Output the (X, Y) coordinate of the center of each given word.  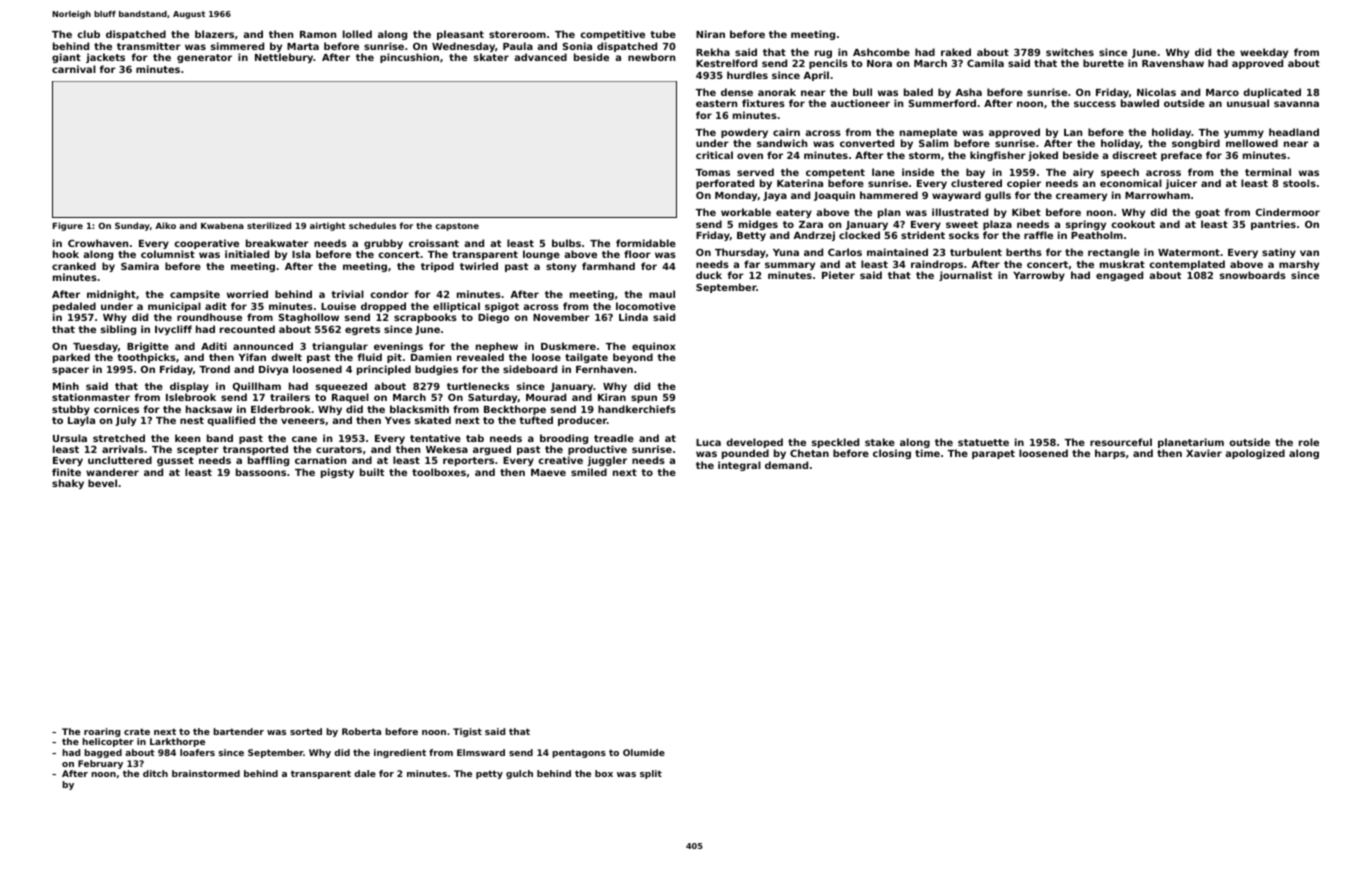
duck (709, 275)
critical (714, 155)
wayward (956, 196)
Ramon (318, 34)
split (651, 774)
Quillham (257, 387)
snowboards (1253, 275)
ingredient (400, 753)
